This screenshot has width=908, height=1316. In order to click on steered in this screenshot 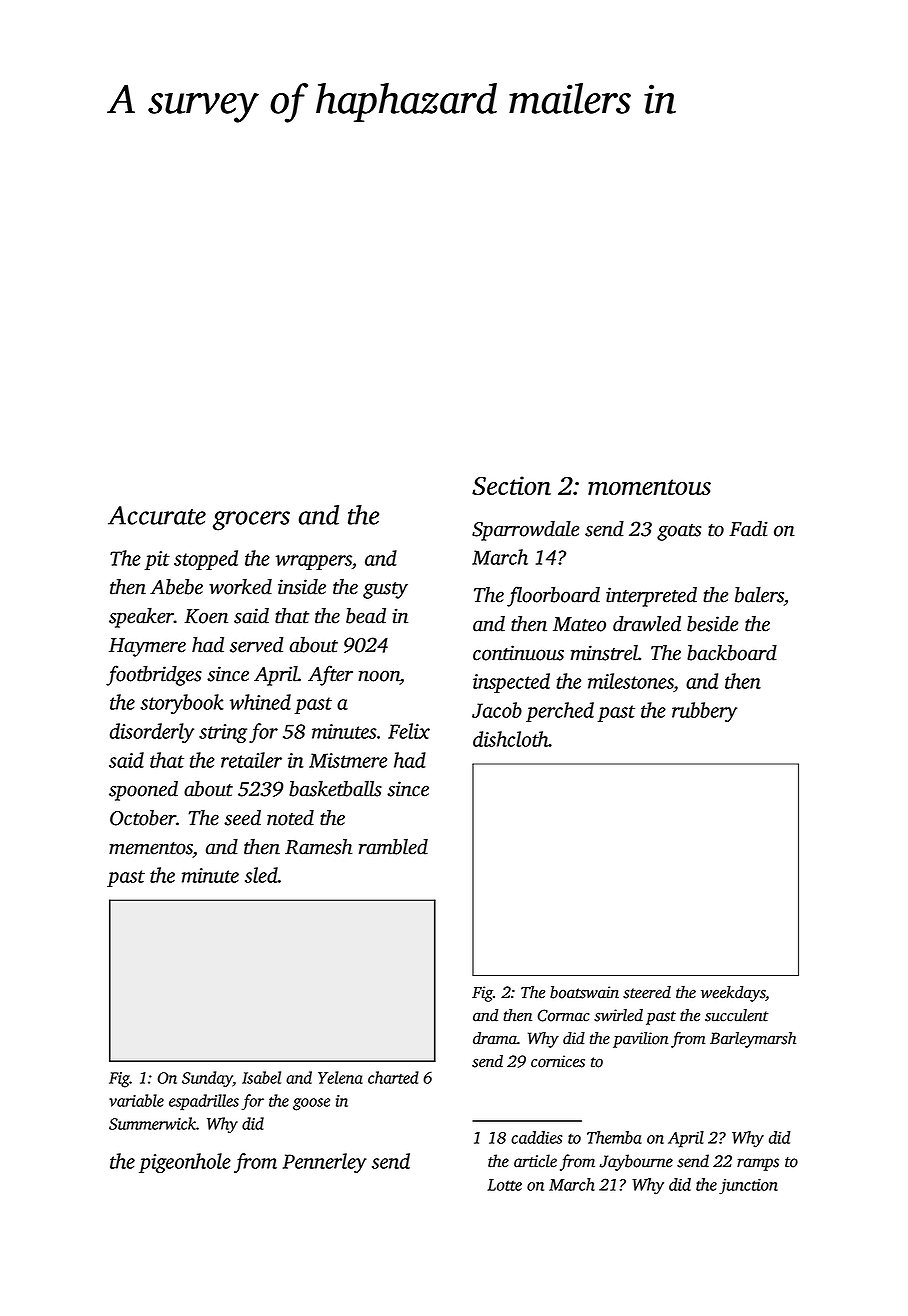, I will do `click(647, 992)`.
